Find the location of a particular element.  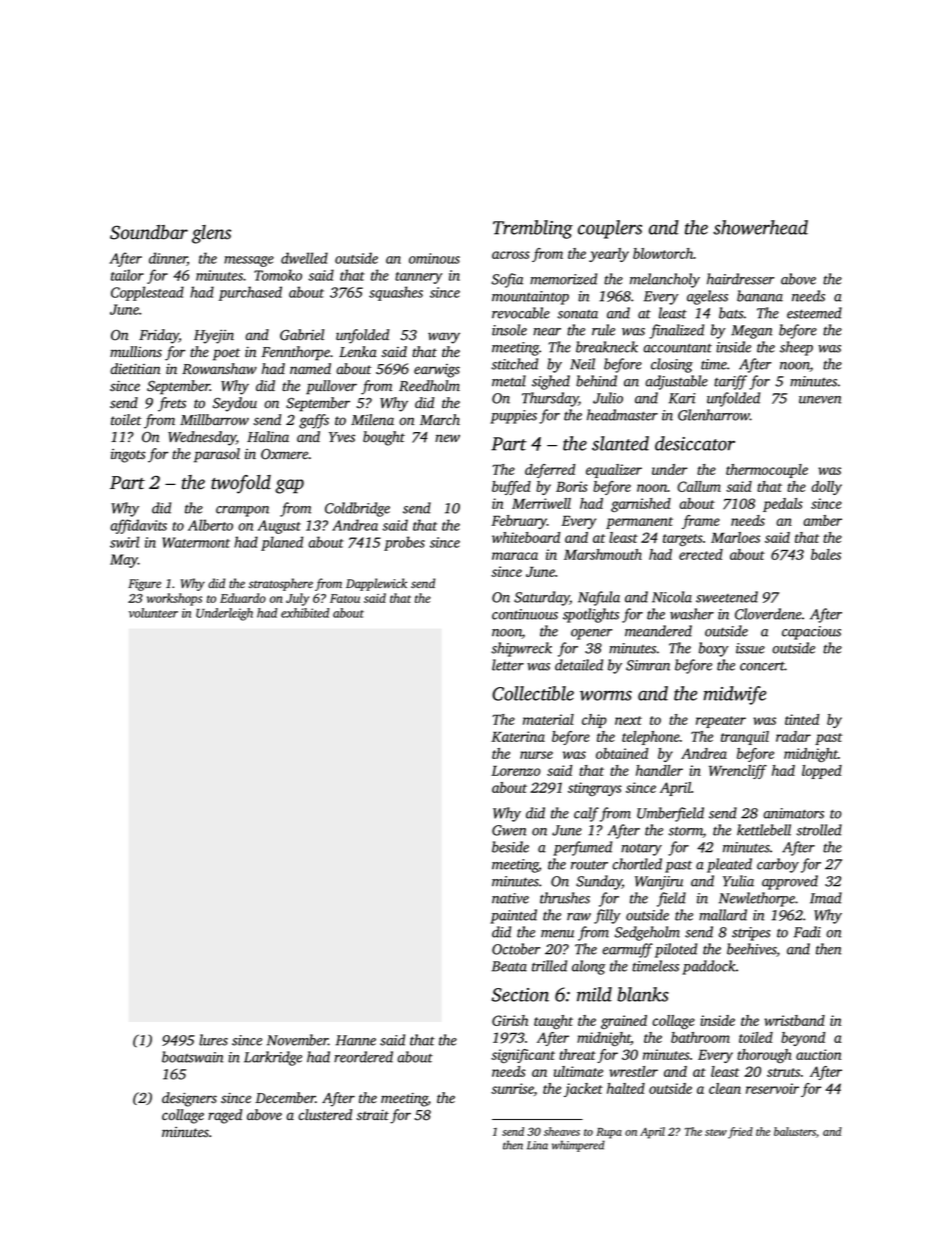

native is located at coordinates (510, 898).
